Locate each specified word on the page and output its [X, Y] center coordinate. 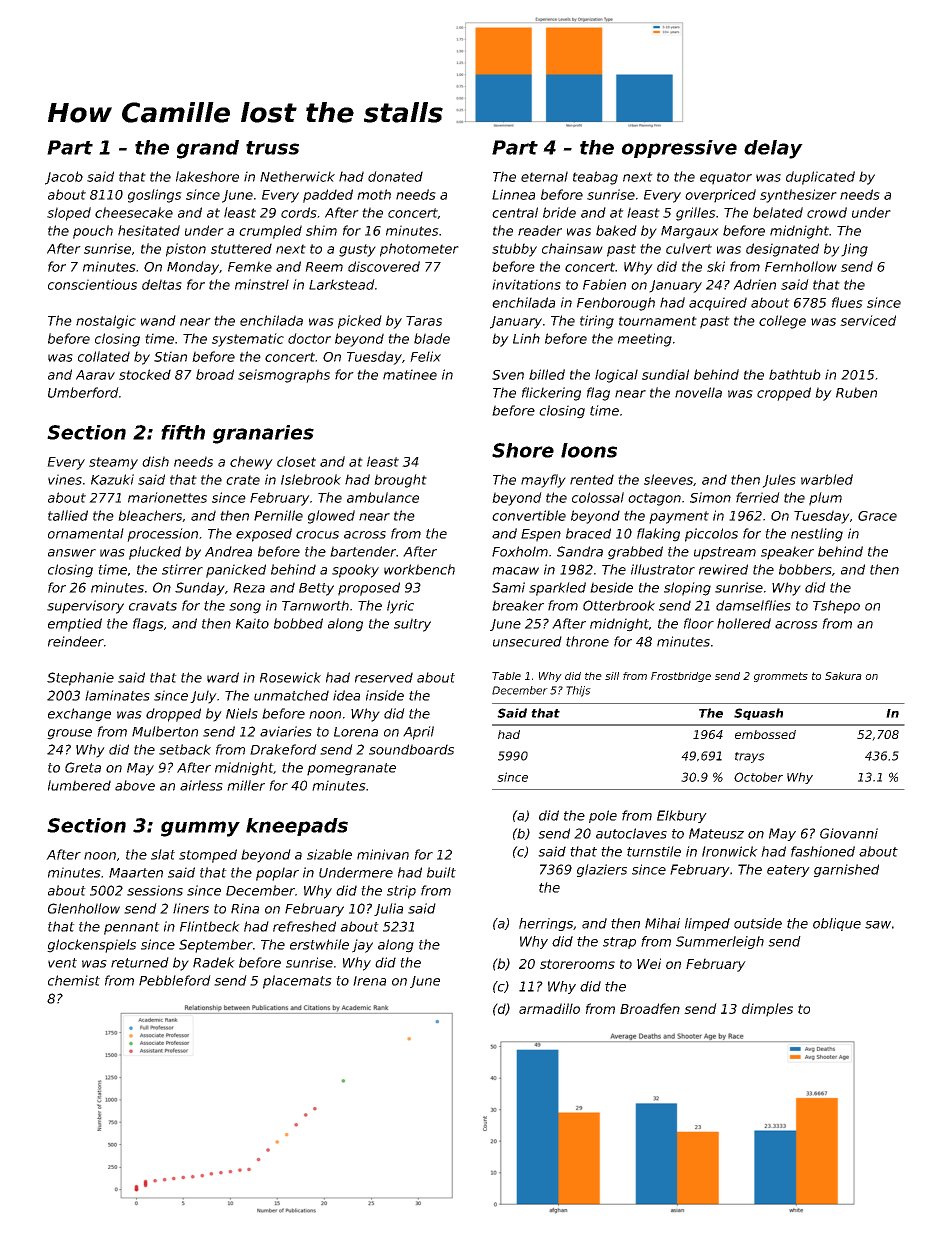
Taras [424, 321]
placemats [297, 982]
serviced [868, 320]
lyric [400, 607]
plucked [155, 553]
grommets [781, 677]
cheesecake [134, 212]
